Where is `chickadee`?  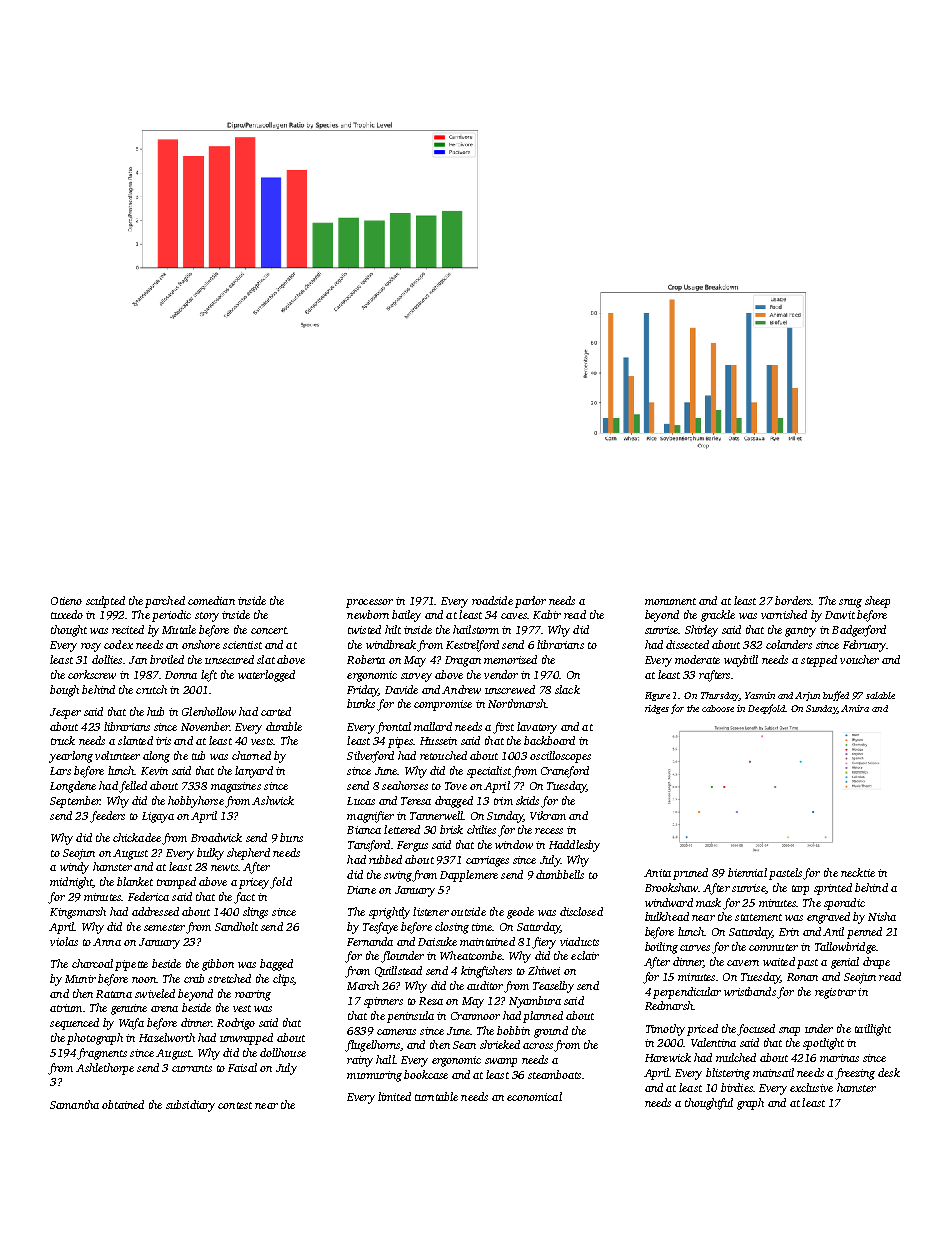
chickadee is located at coordinates (137, 837).
